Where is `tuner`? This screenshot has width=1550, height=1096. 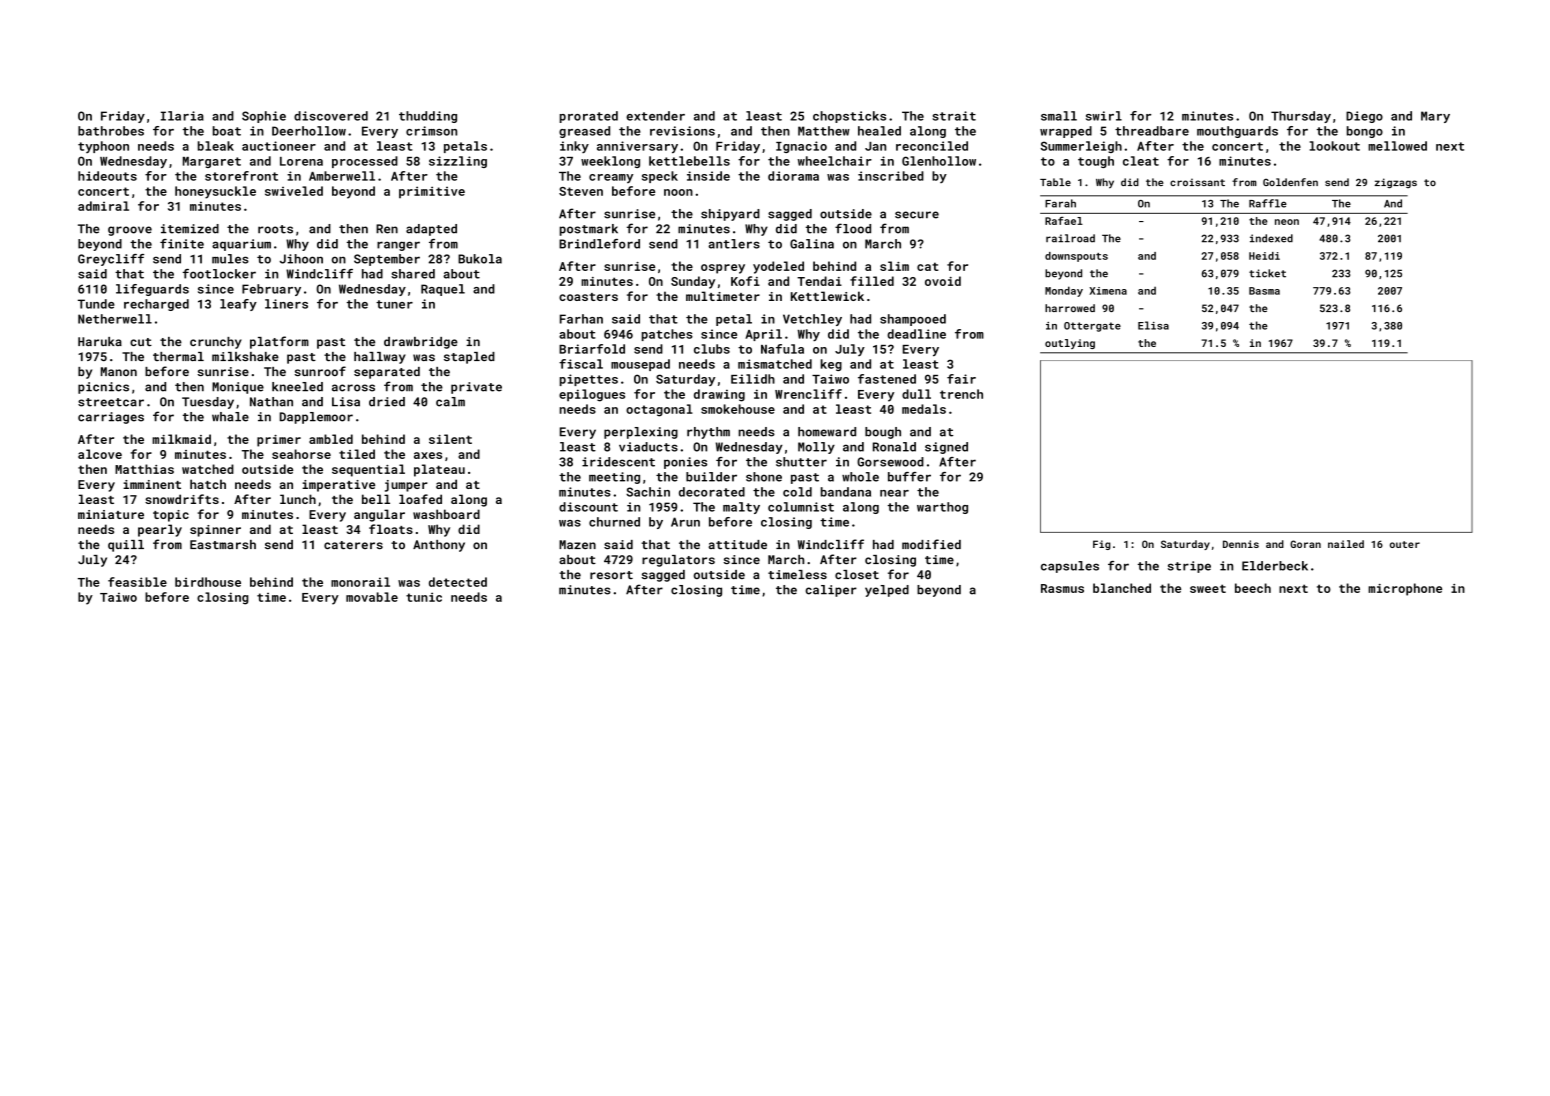 tuner is located at coordinates (394, 304).
